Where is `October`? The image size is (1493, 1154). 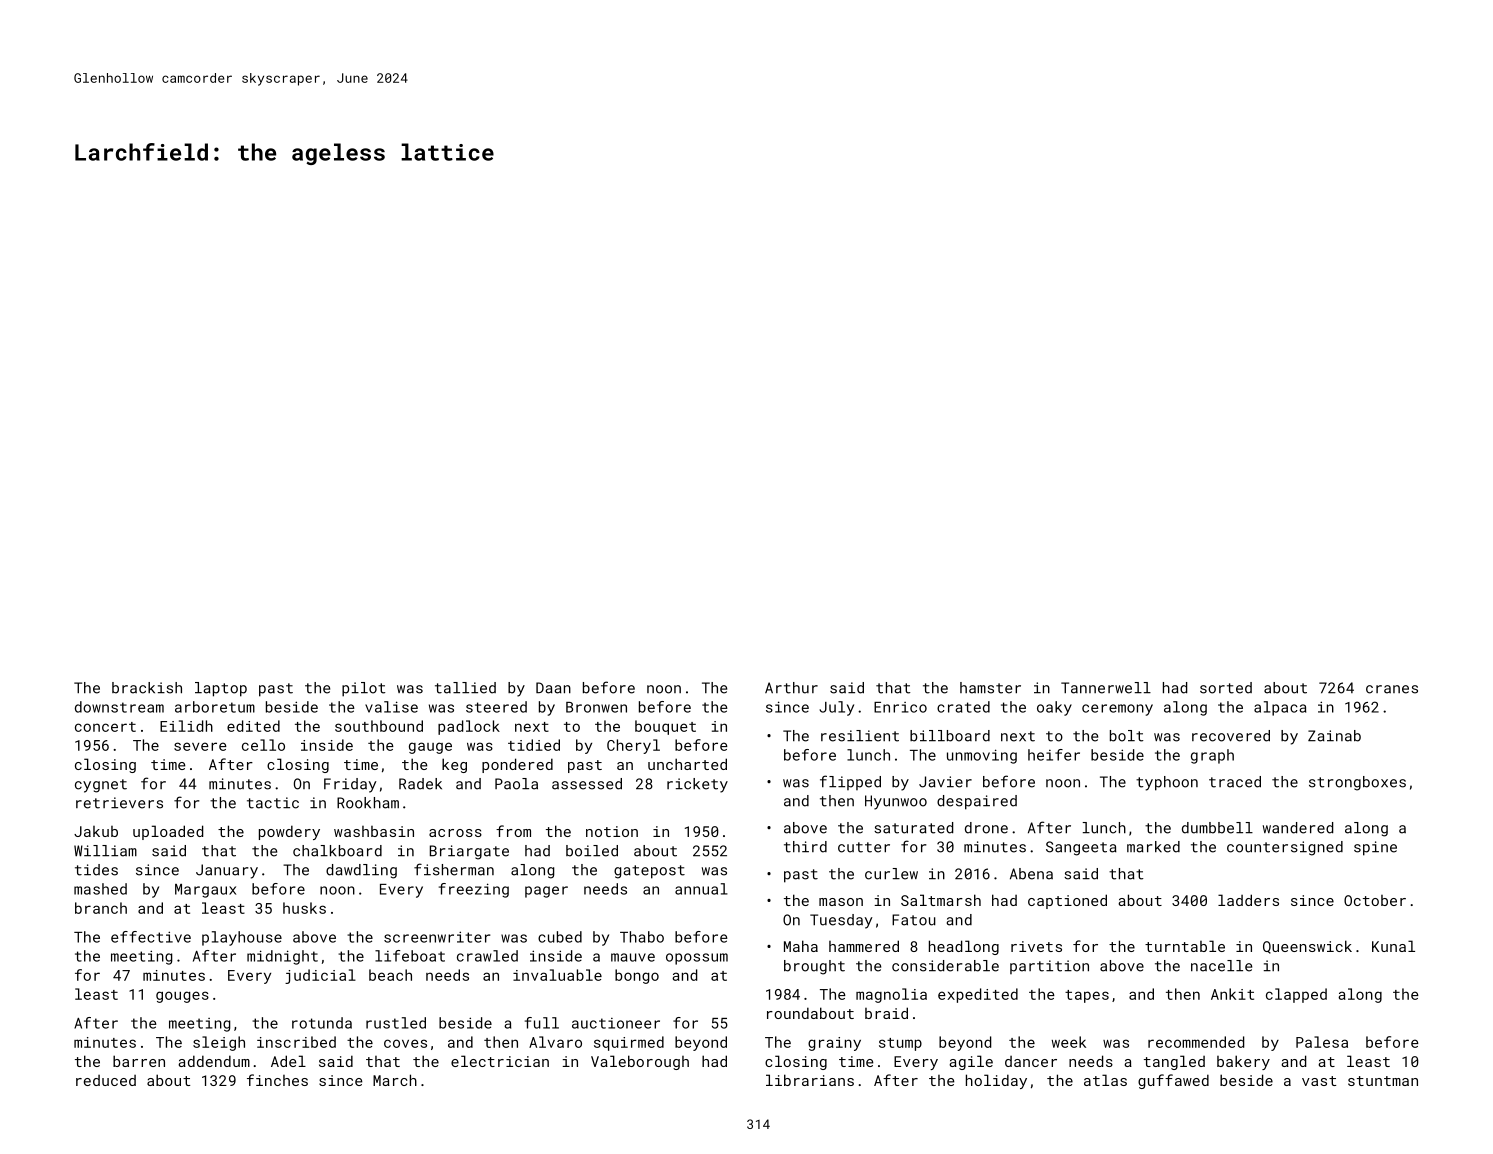
October is located at coordinates (1375, 900).
